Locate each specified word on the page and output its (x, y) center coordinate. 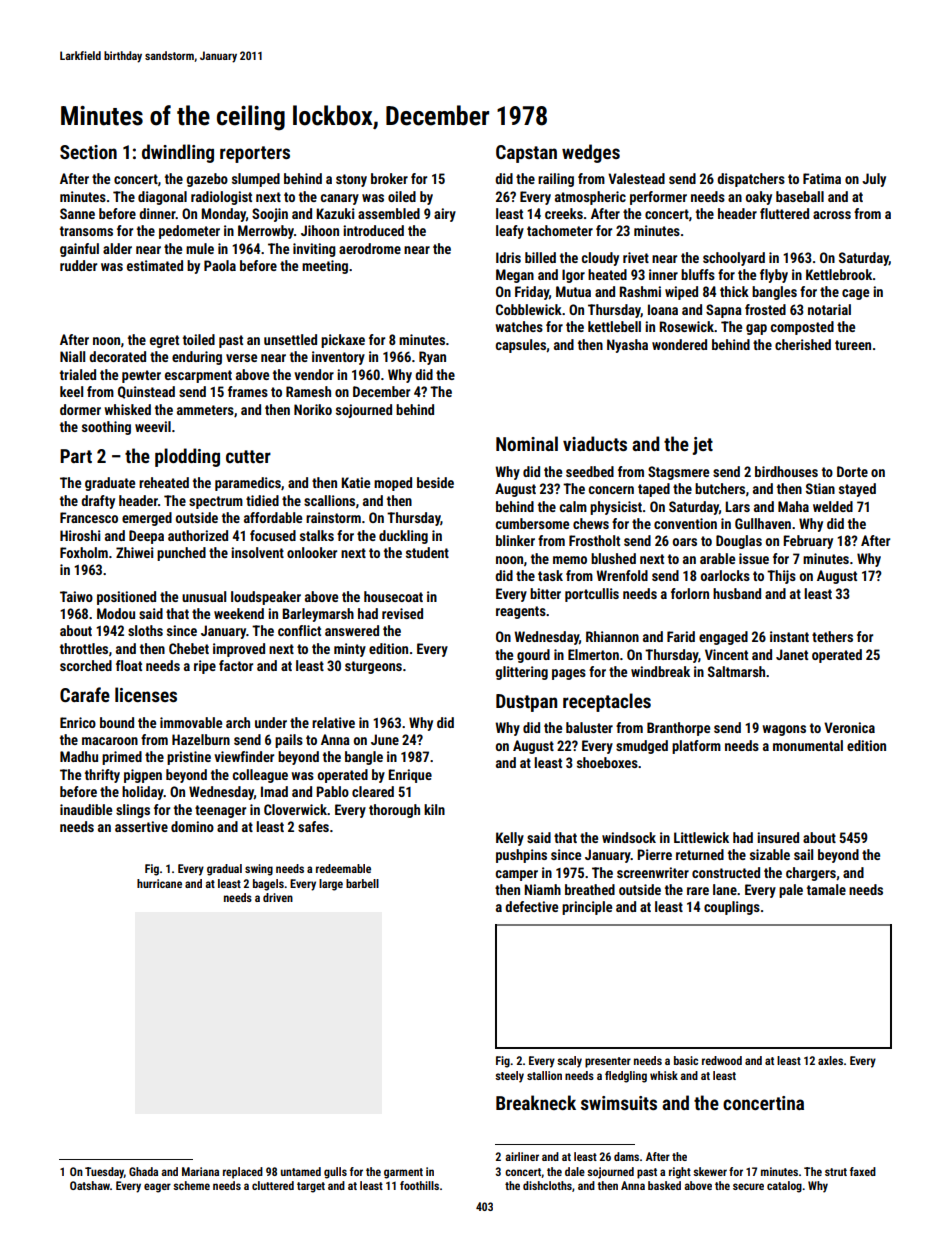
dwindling (178, 153)
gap (756, 329)
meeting (325, 267)
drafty (98, 502)
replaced (243, 1173)
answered (352, 630)
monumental (808, 745)
